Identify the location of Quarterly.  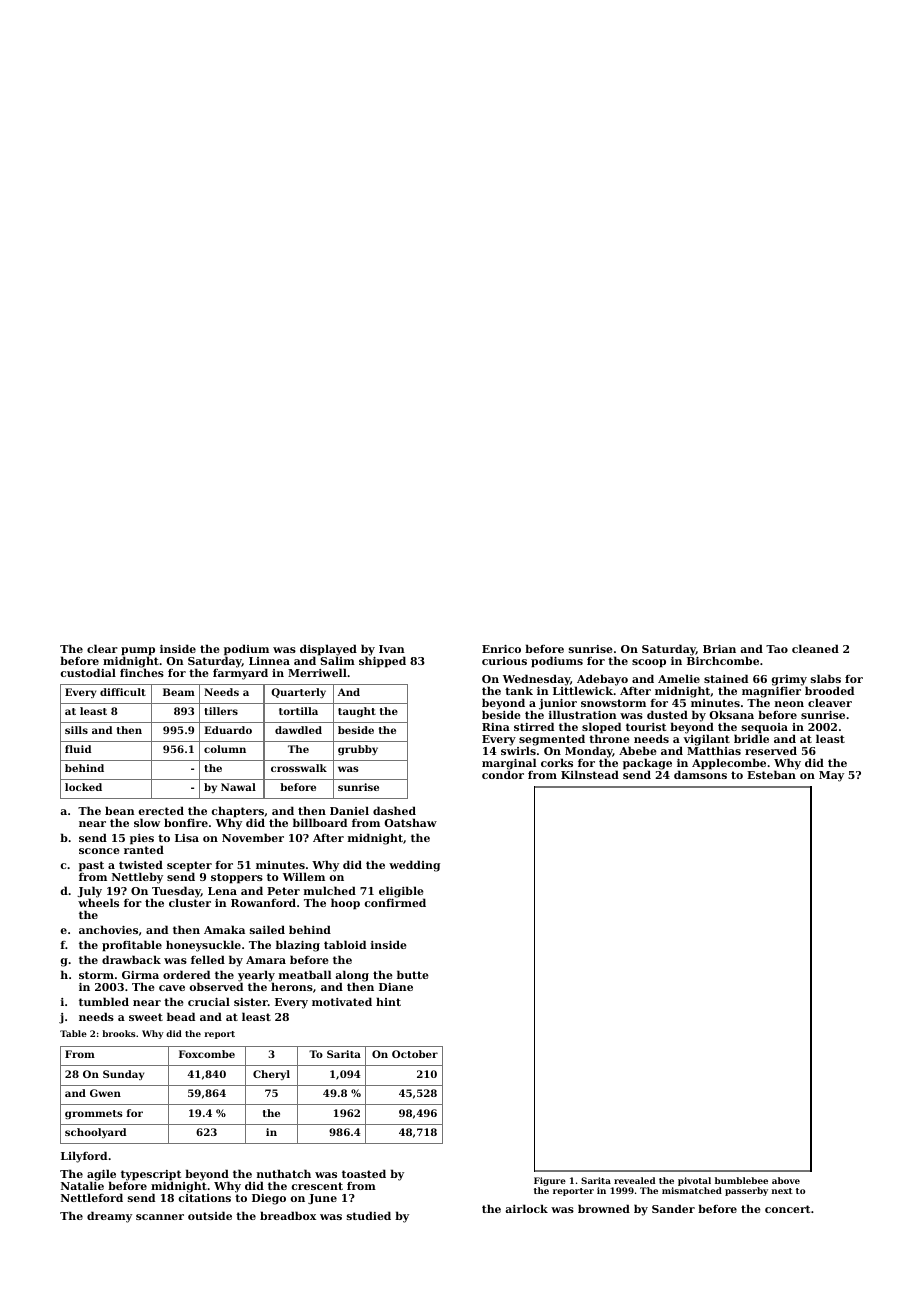
(298, 693).
